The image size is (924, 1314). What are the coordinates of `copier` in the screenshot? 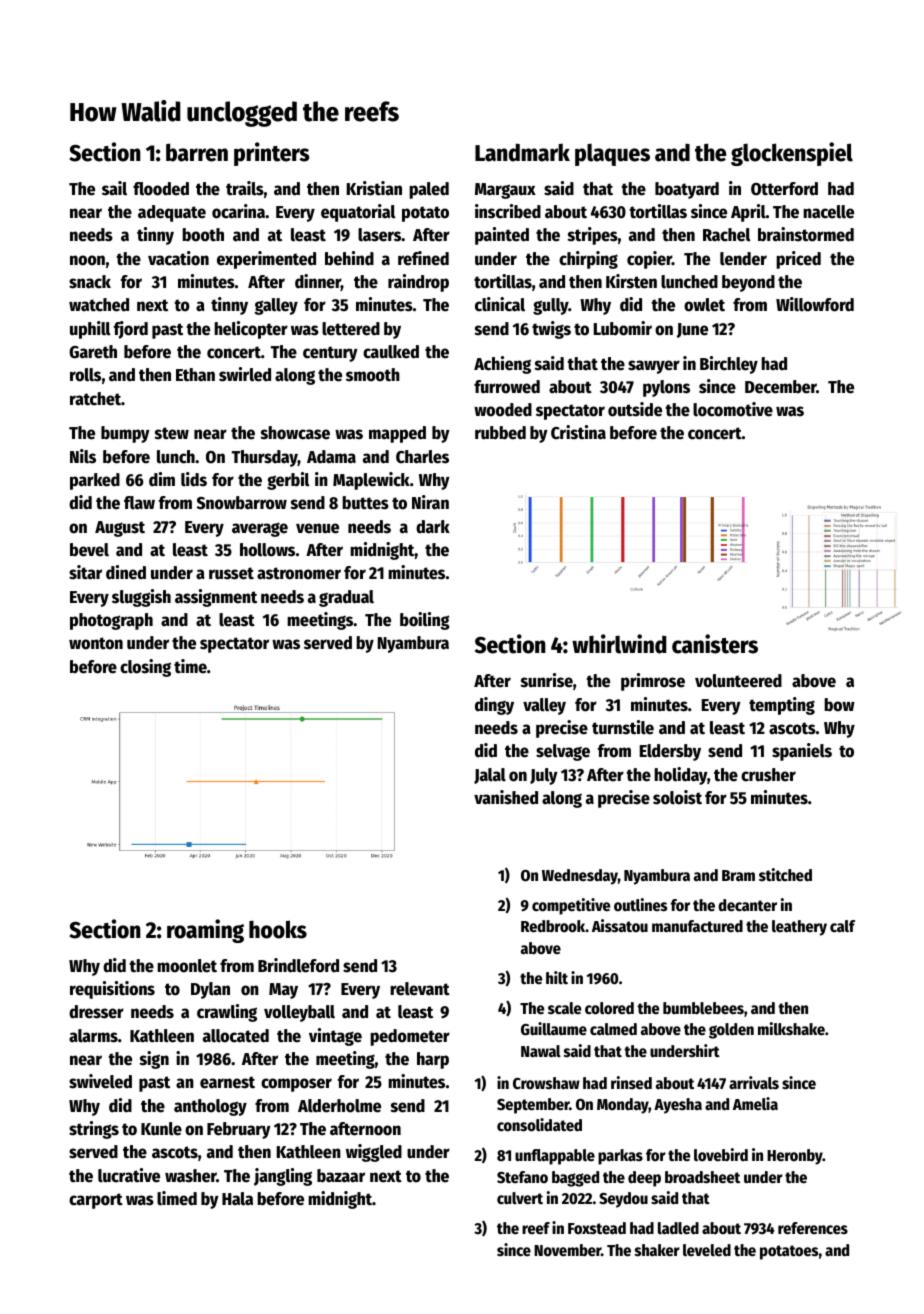 It's located at (649, 260).
